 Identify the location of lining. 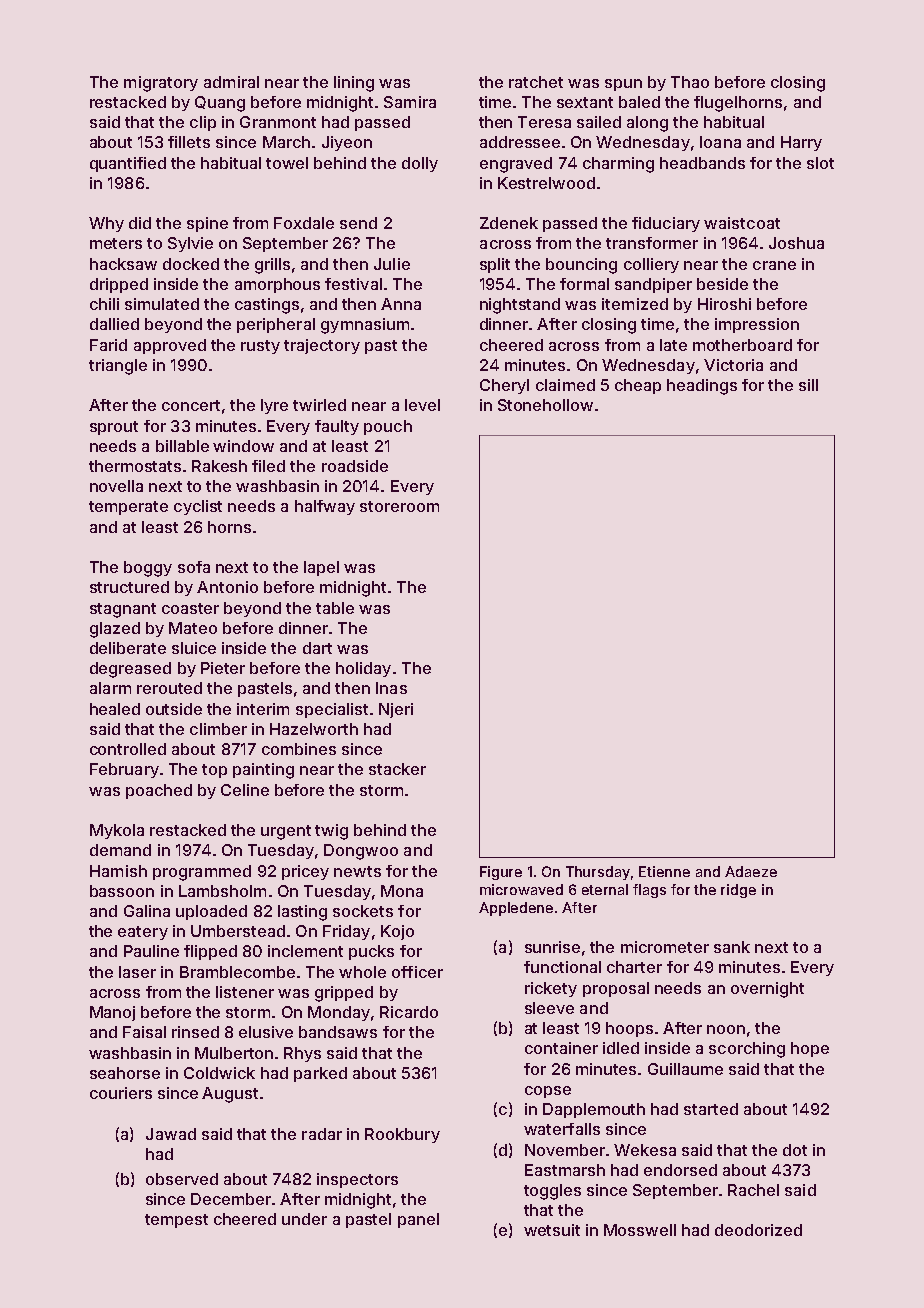
(354, 84).
